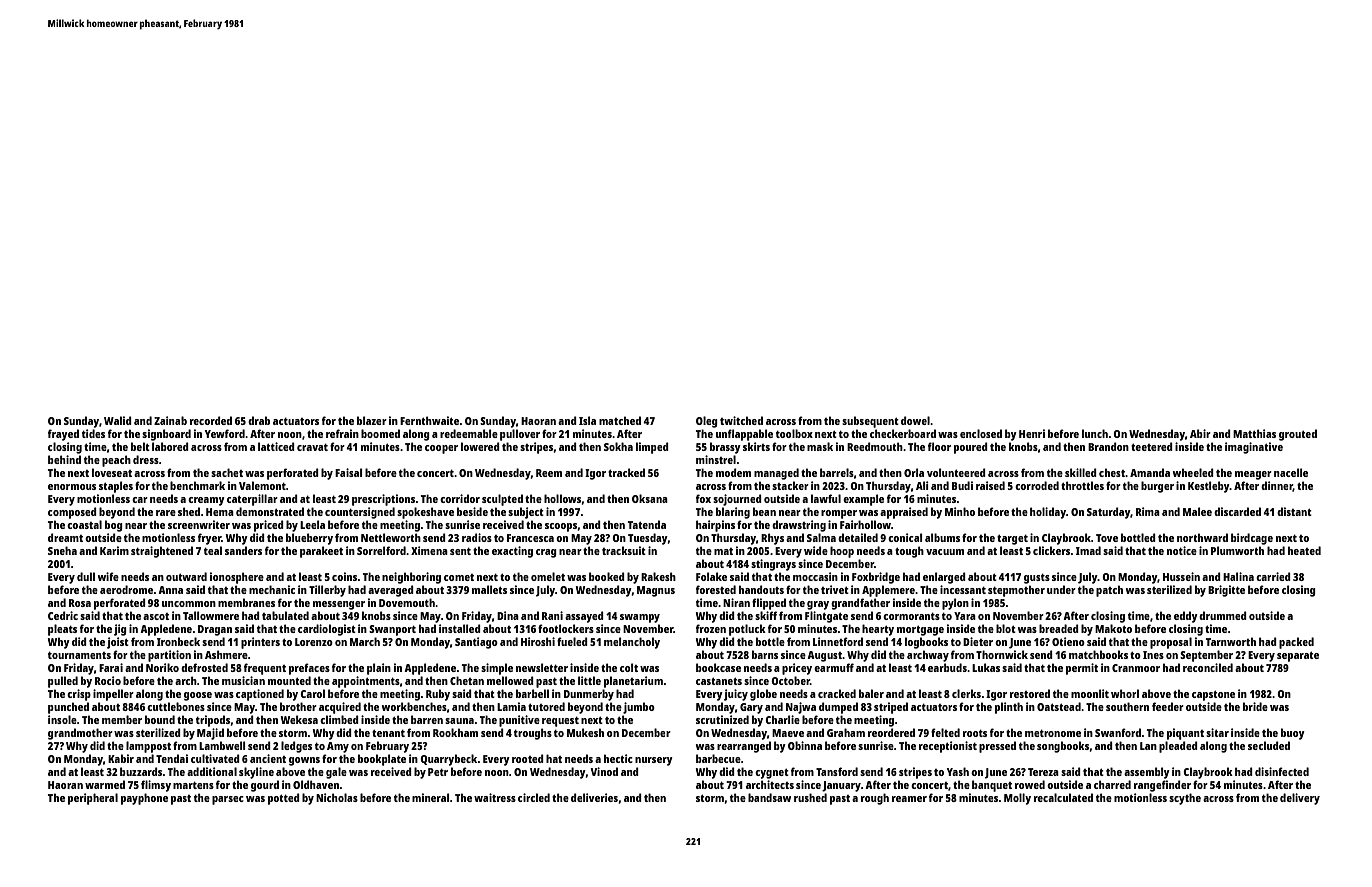 Image resolution: width=1372 pixels, height=887 pixels. I want to click on climbed, so click(339, 719).
